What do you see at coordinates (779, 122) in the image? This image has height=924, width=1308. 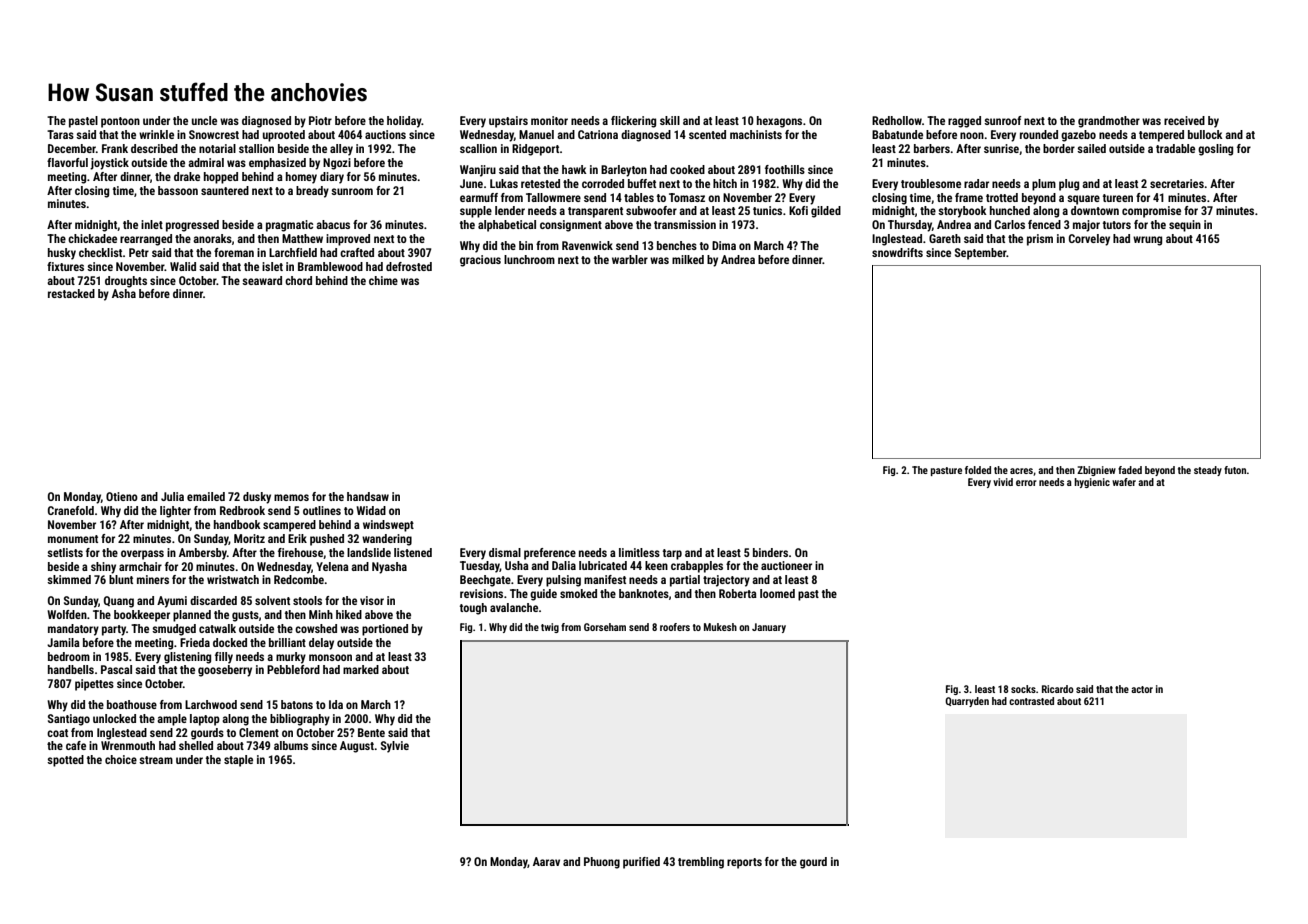 I see `hexagons` at bounding box center [779, 122].
